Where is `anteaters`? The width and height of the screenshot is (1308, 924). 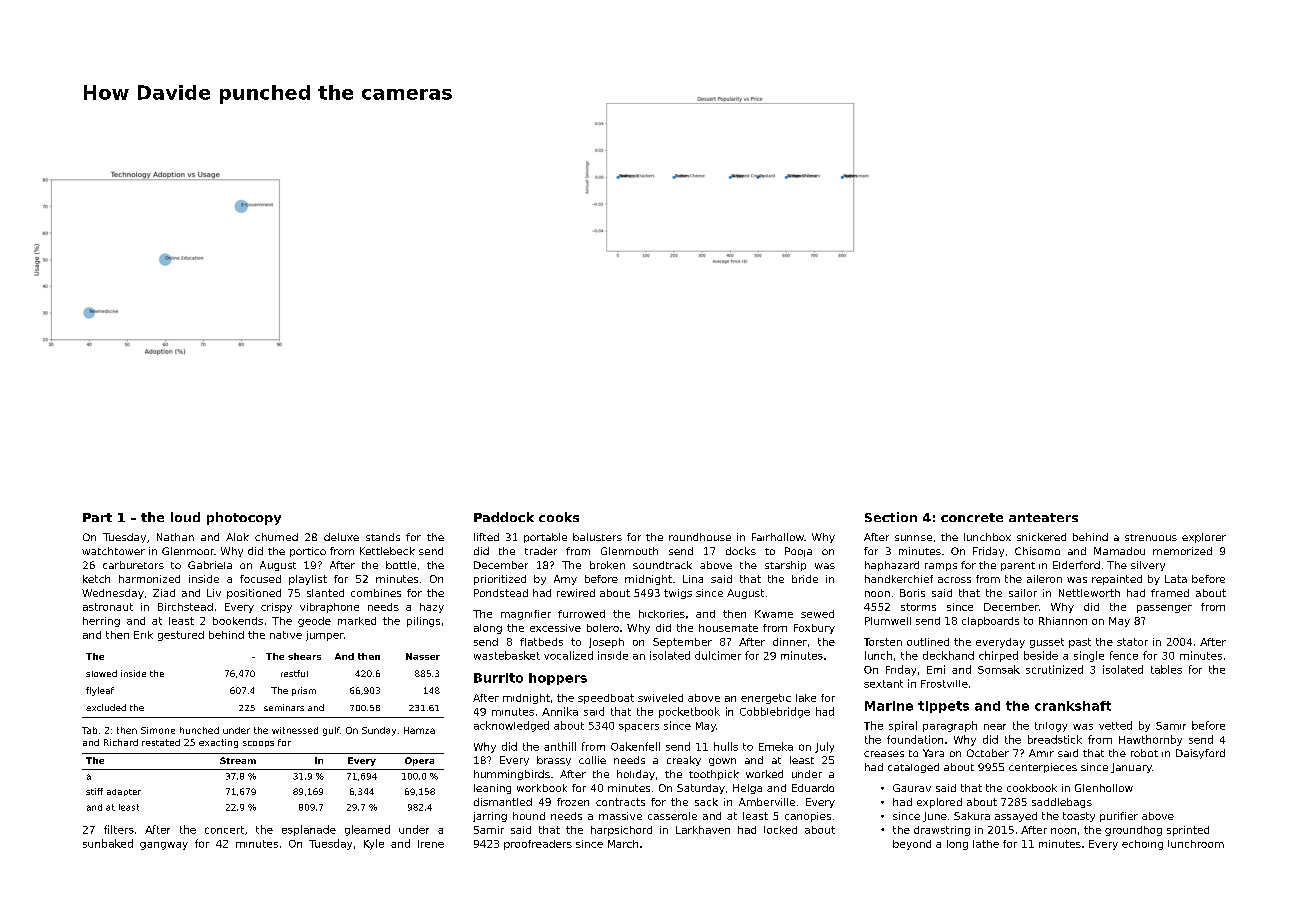
anteaters is located at coordinates (1043, 517).
